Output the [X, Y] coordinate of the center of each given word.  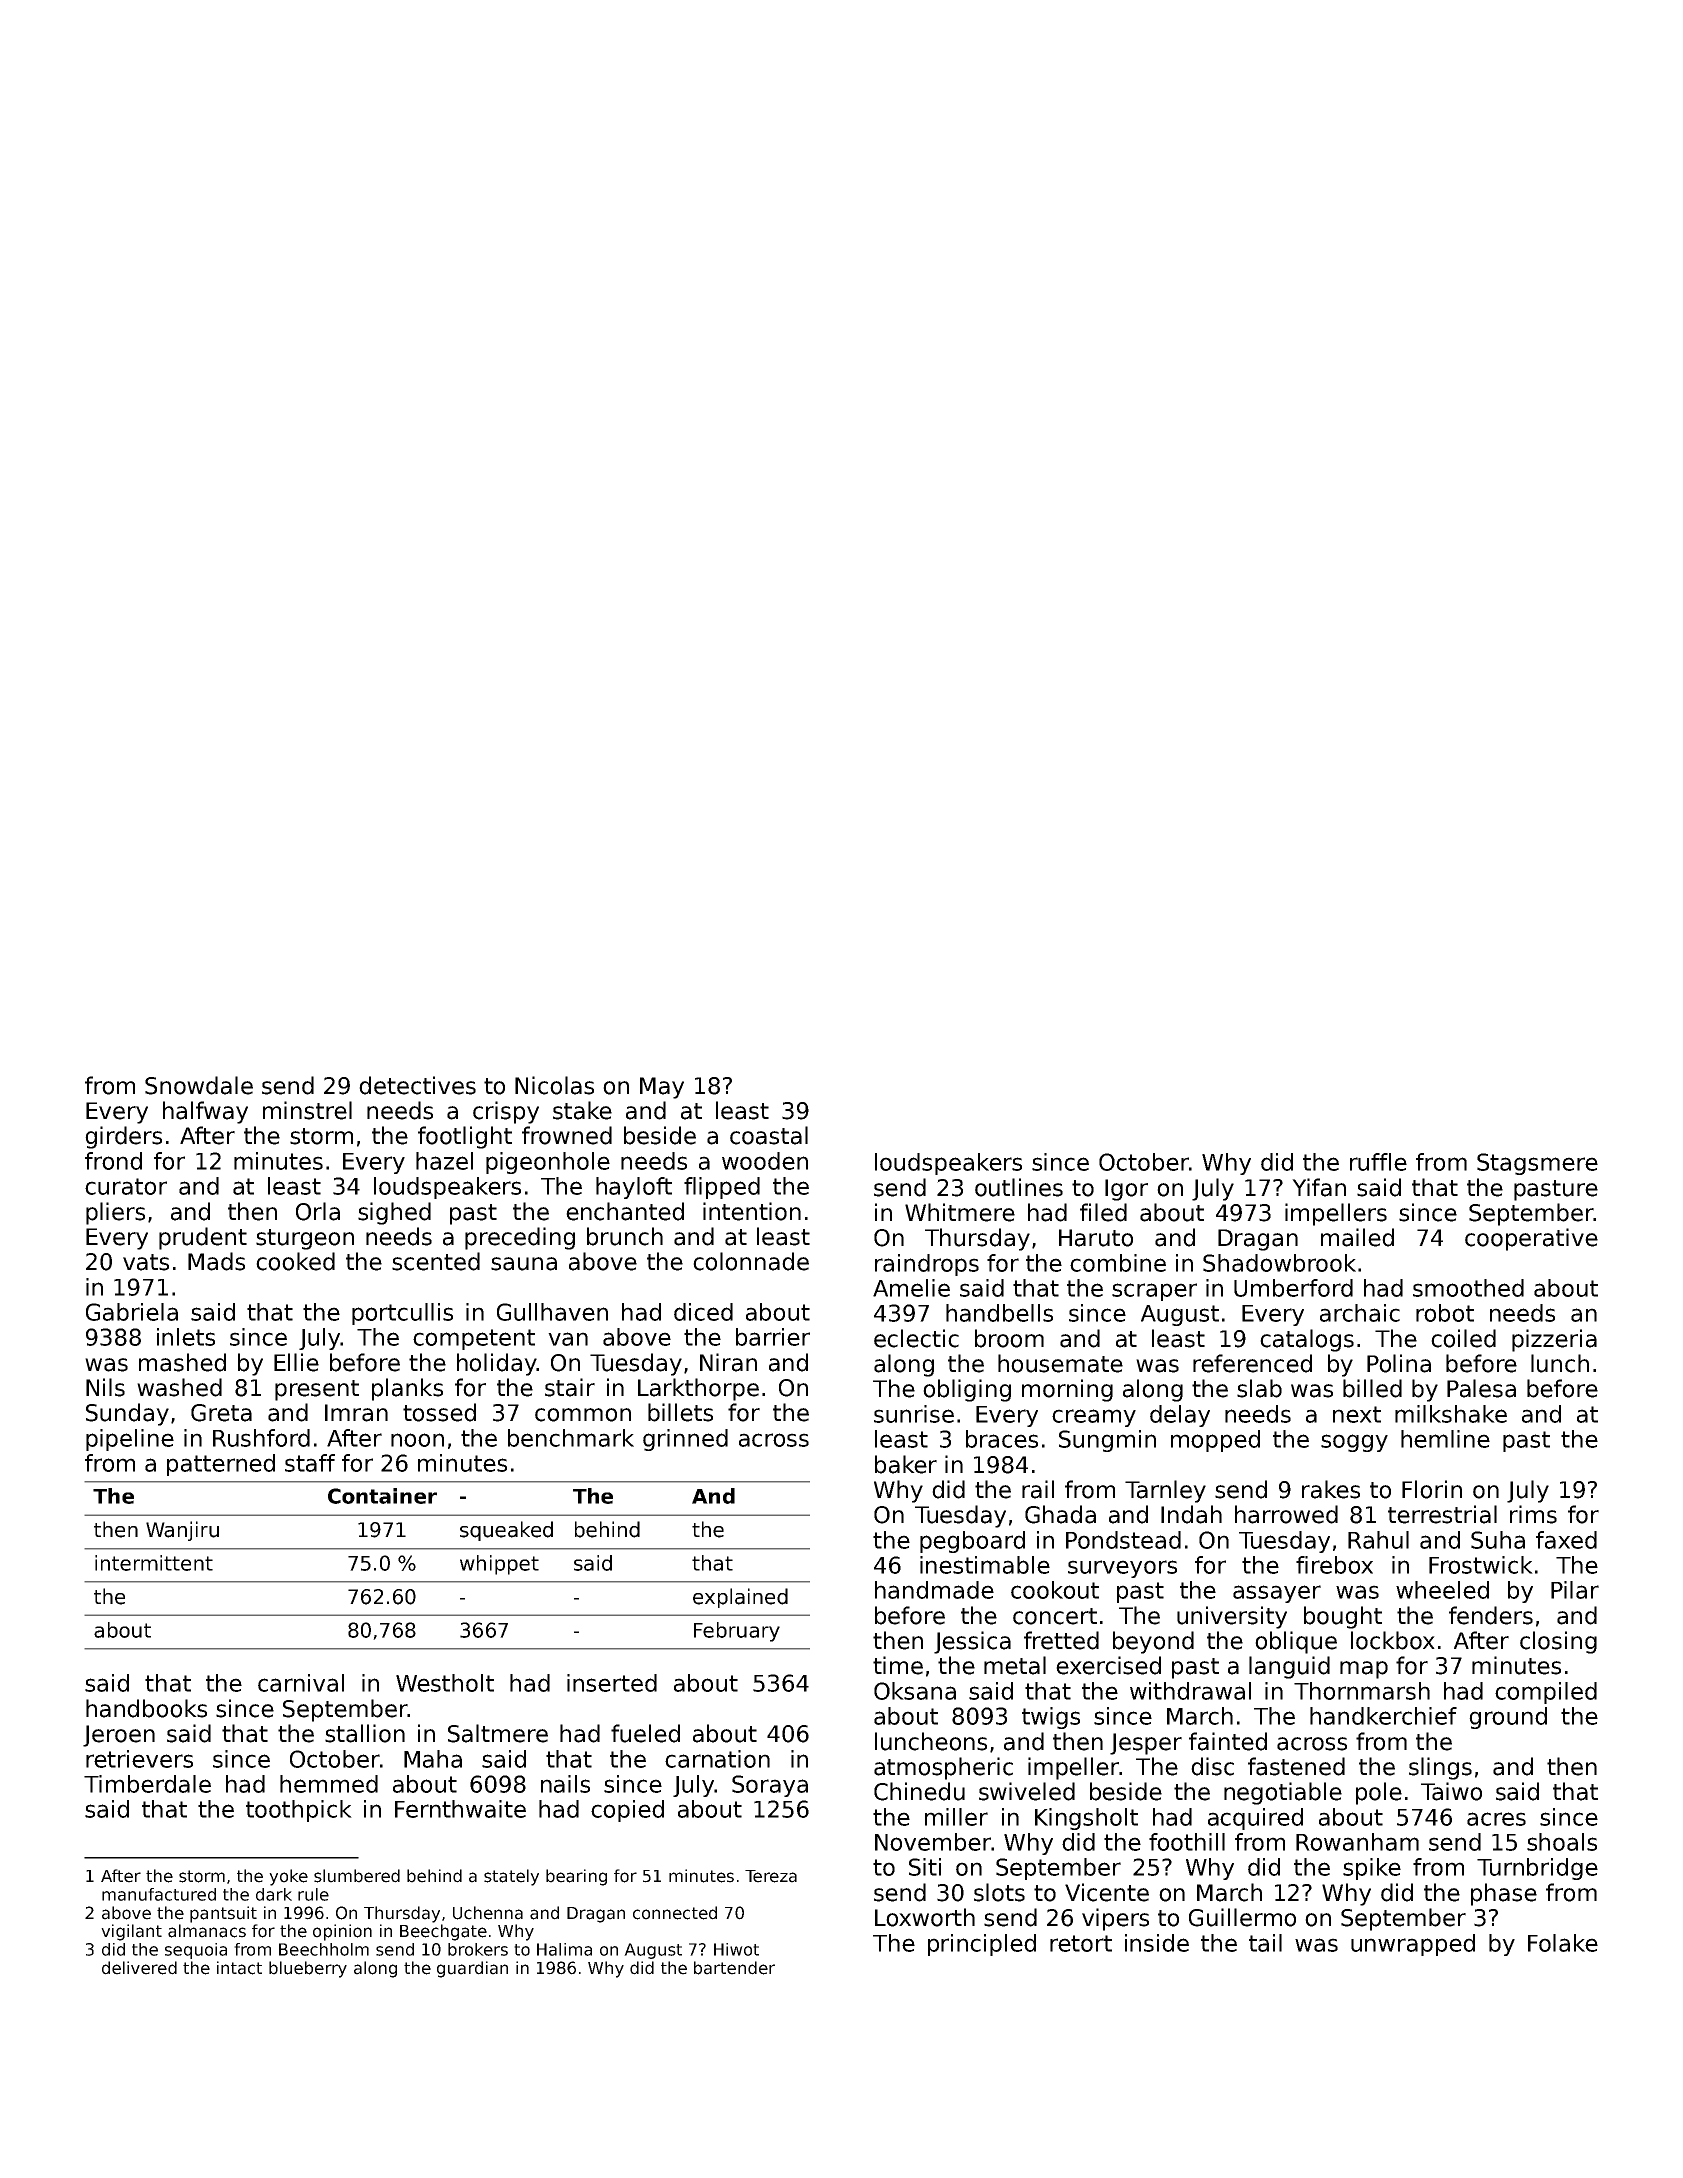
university [1232, 1617]
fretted [1061, 1640]
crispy [506, 1112]
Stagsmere [1537, 1164]
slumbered [357, 1876]
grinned [685, 1440]
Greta [221, 1413]
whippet [499, 1565]
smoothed [1468, 1288]
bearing [576, 1877]
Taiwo [1451, 1791]
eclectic [916, 1338]
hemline [1445, 1439]
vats [146, 1262]
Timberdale [147, 1784]
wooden [765, 1161]
